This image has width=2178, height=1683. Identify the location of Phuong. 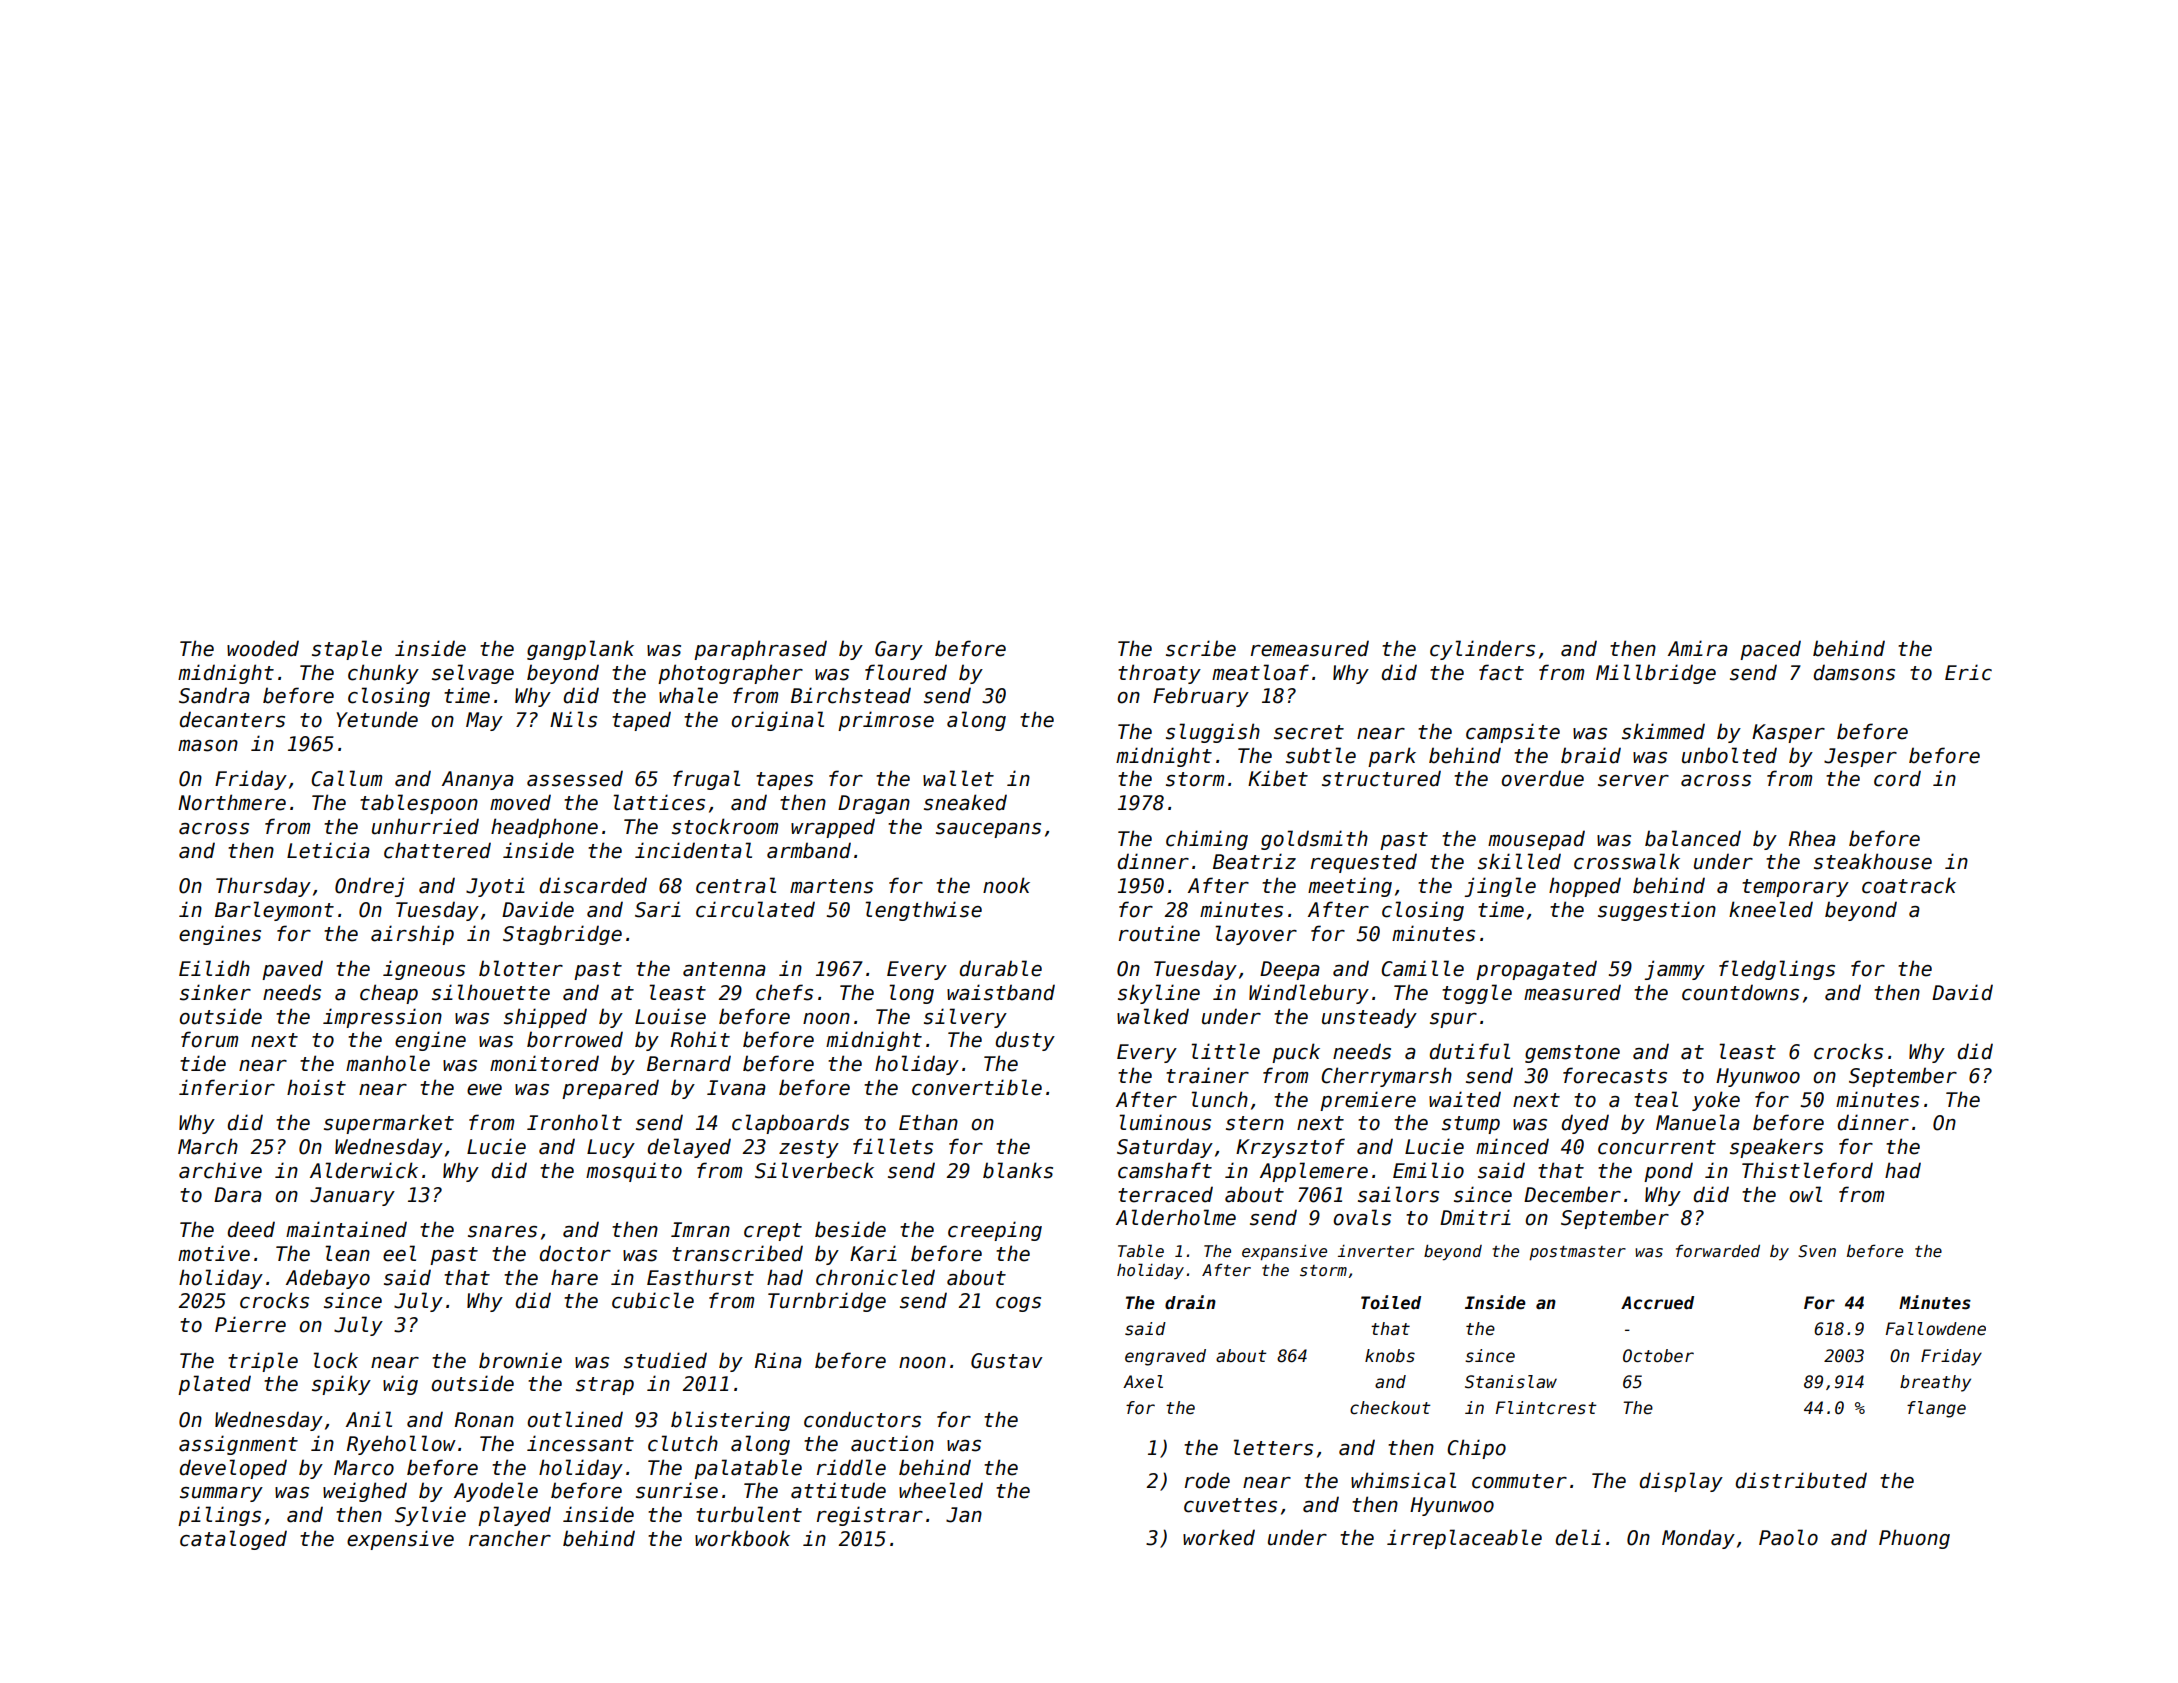
(1914, 1539).
